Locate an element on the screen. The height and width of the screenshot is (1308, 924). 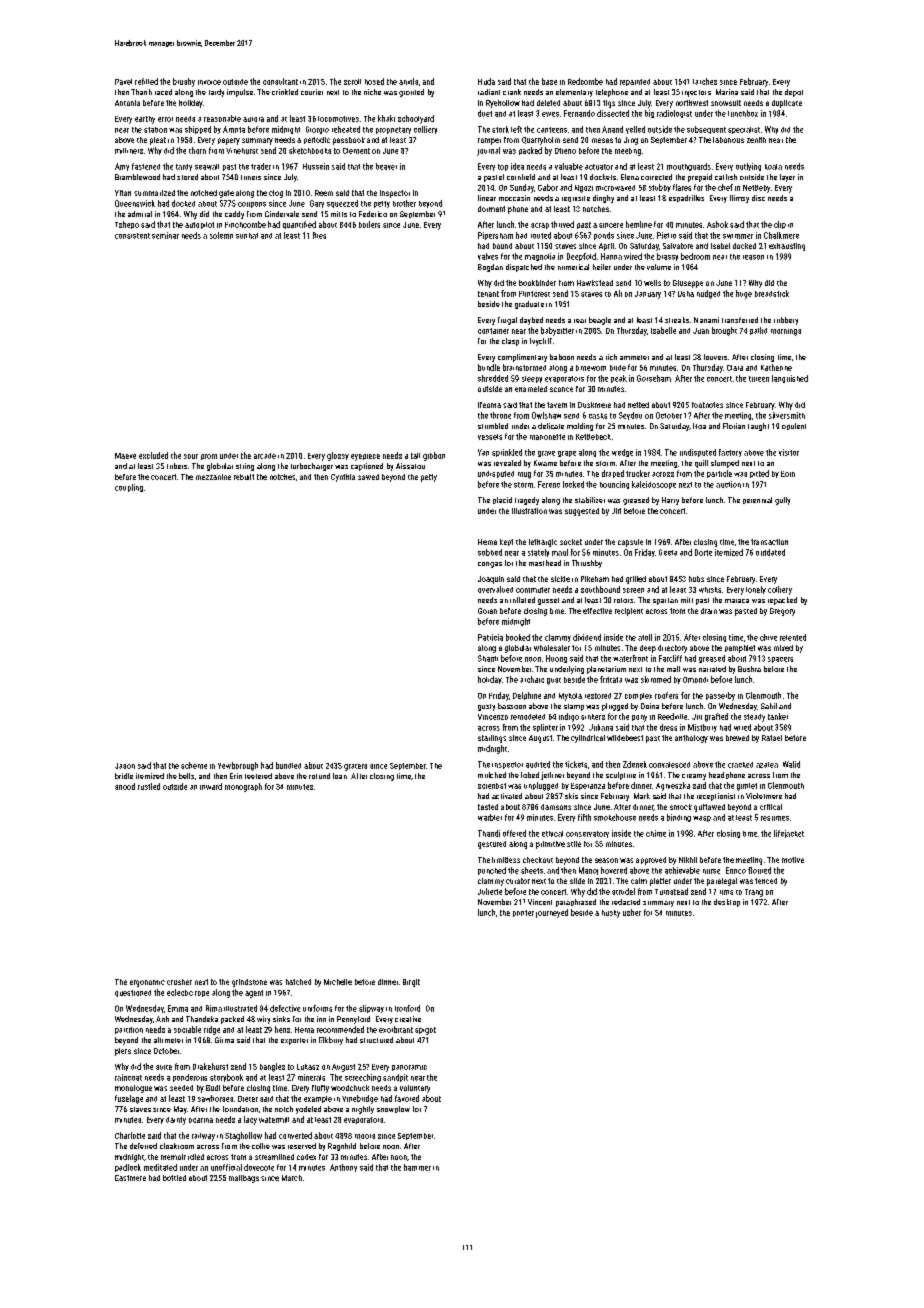
converted is located at coordinates (295, 1135).
